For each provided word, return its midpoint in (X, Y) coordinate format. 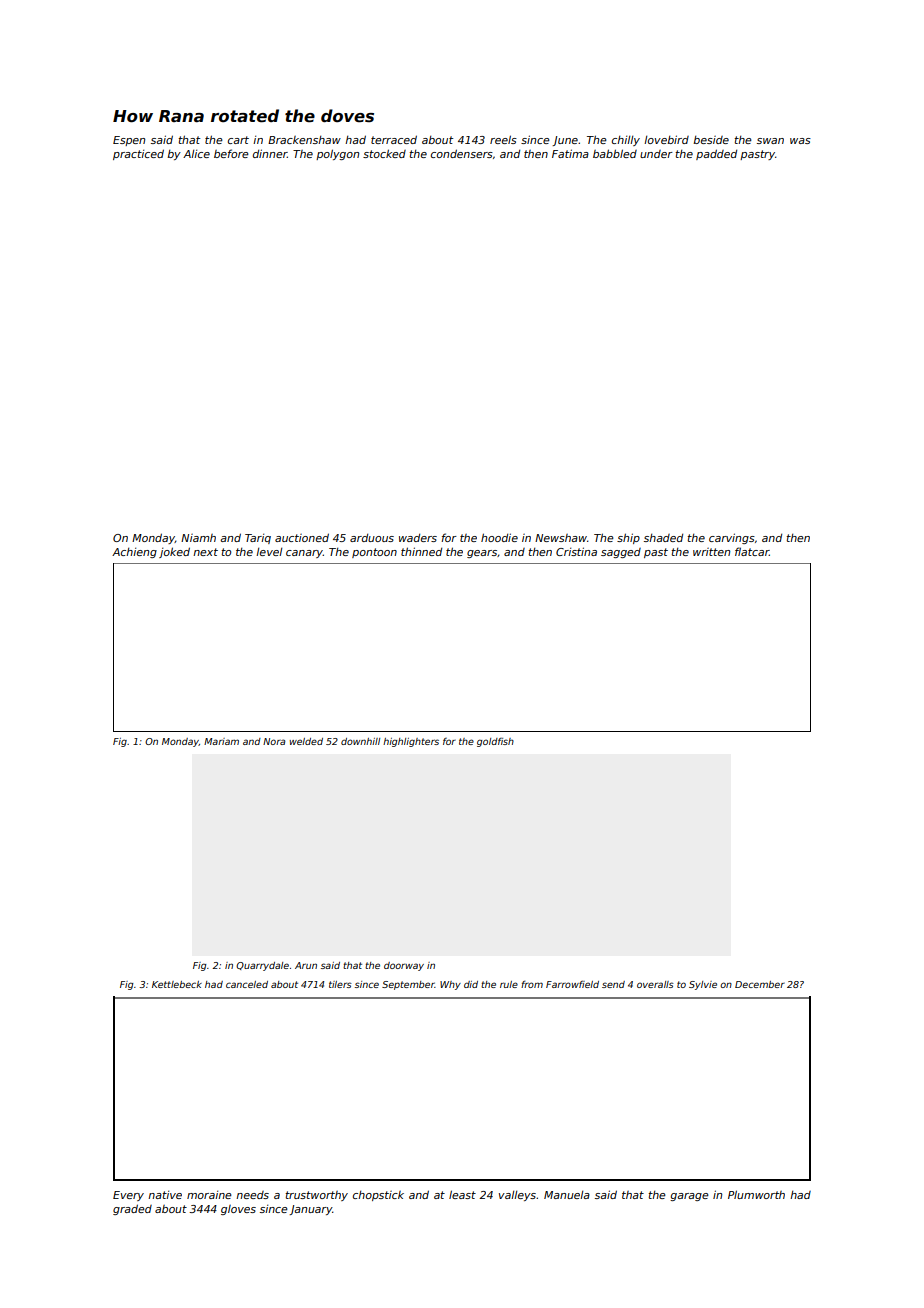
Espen (129, 141)
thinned (421, 551)
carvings (732, 538)
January (310, 1210)
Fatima (570, 153)
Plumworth (756, 1194)
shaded (663, 538)
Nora (274, 741)
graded (132, 1209)
